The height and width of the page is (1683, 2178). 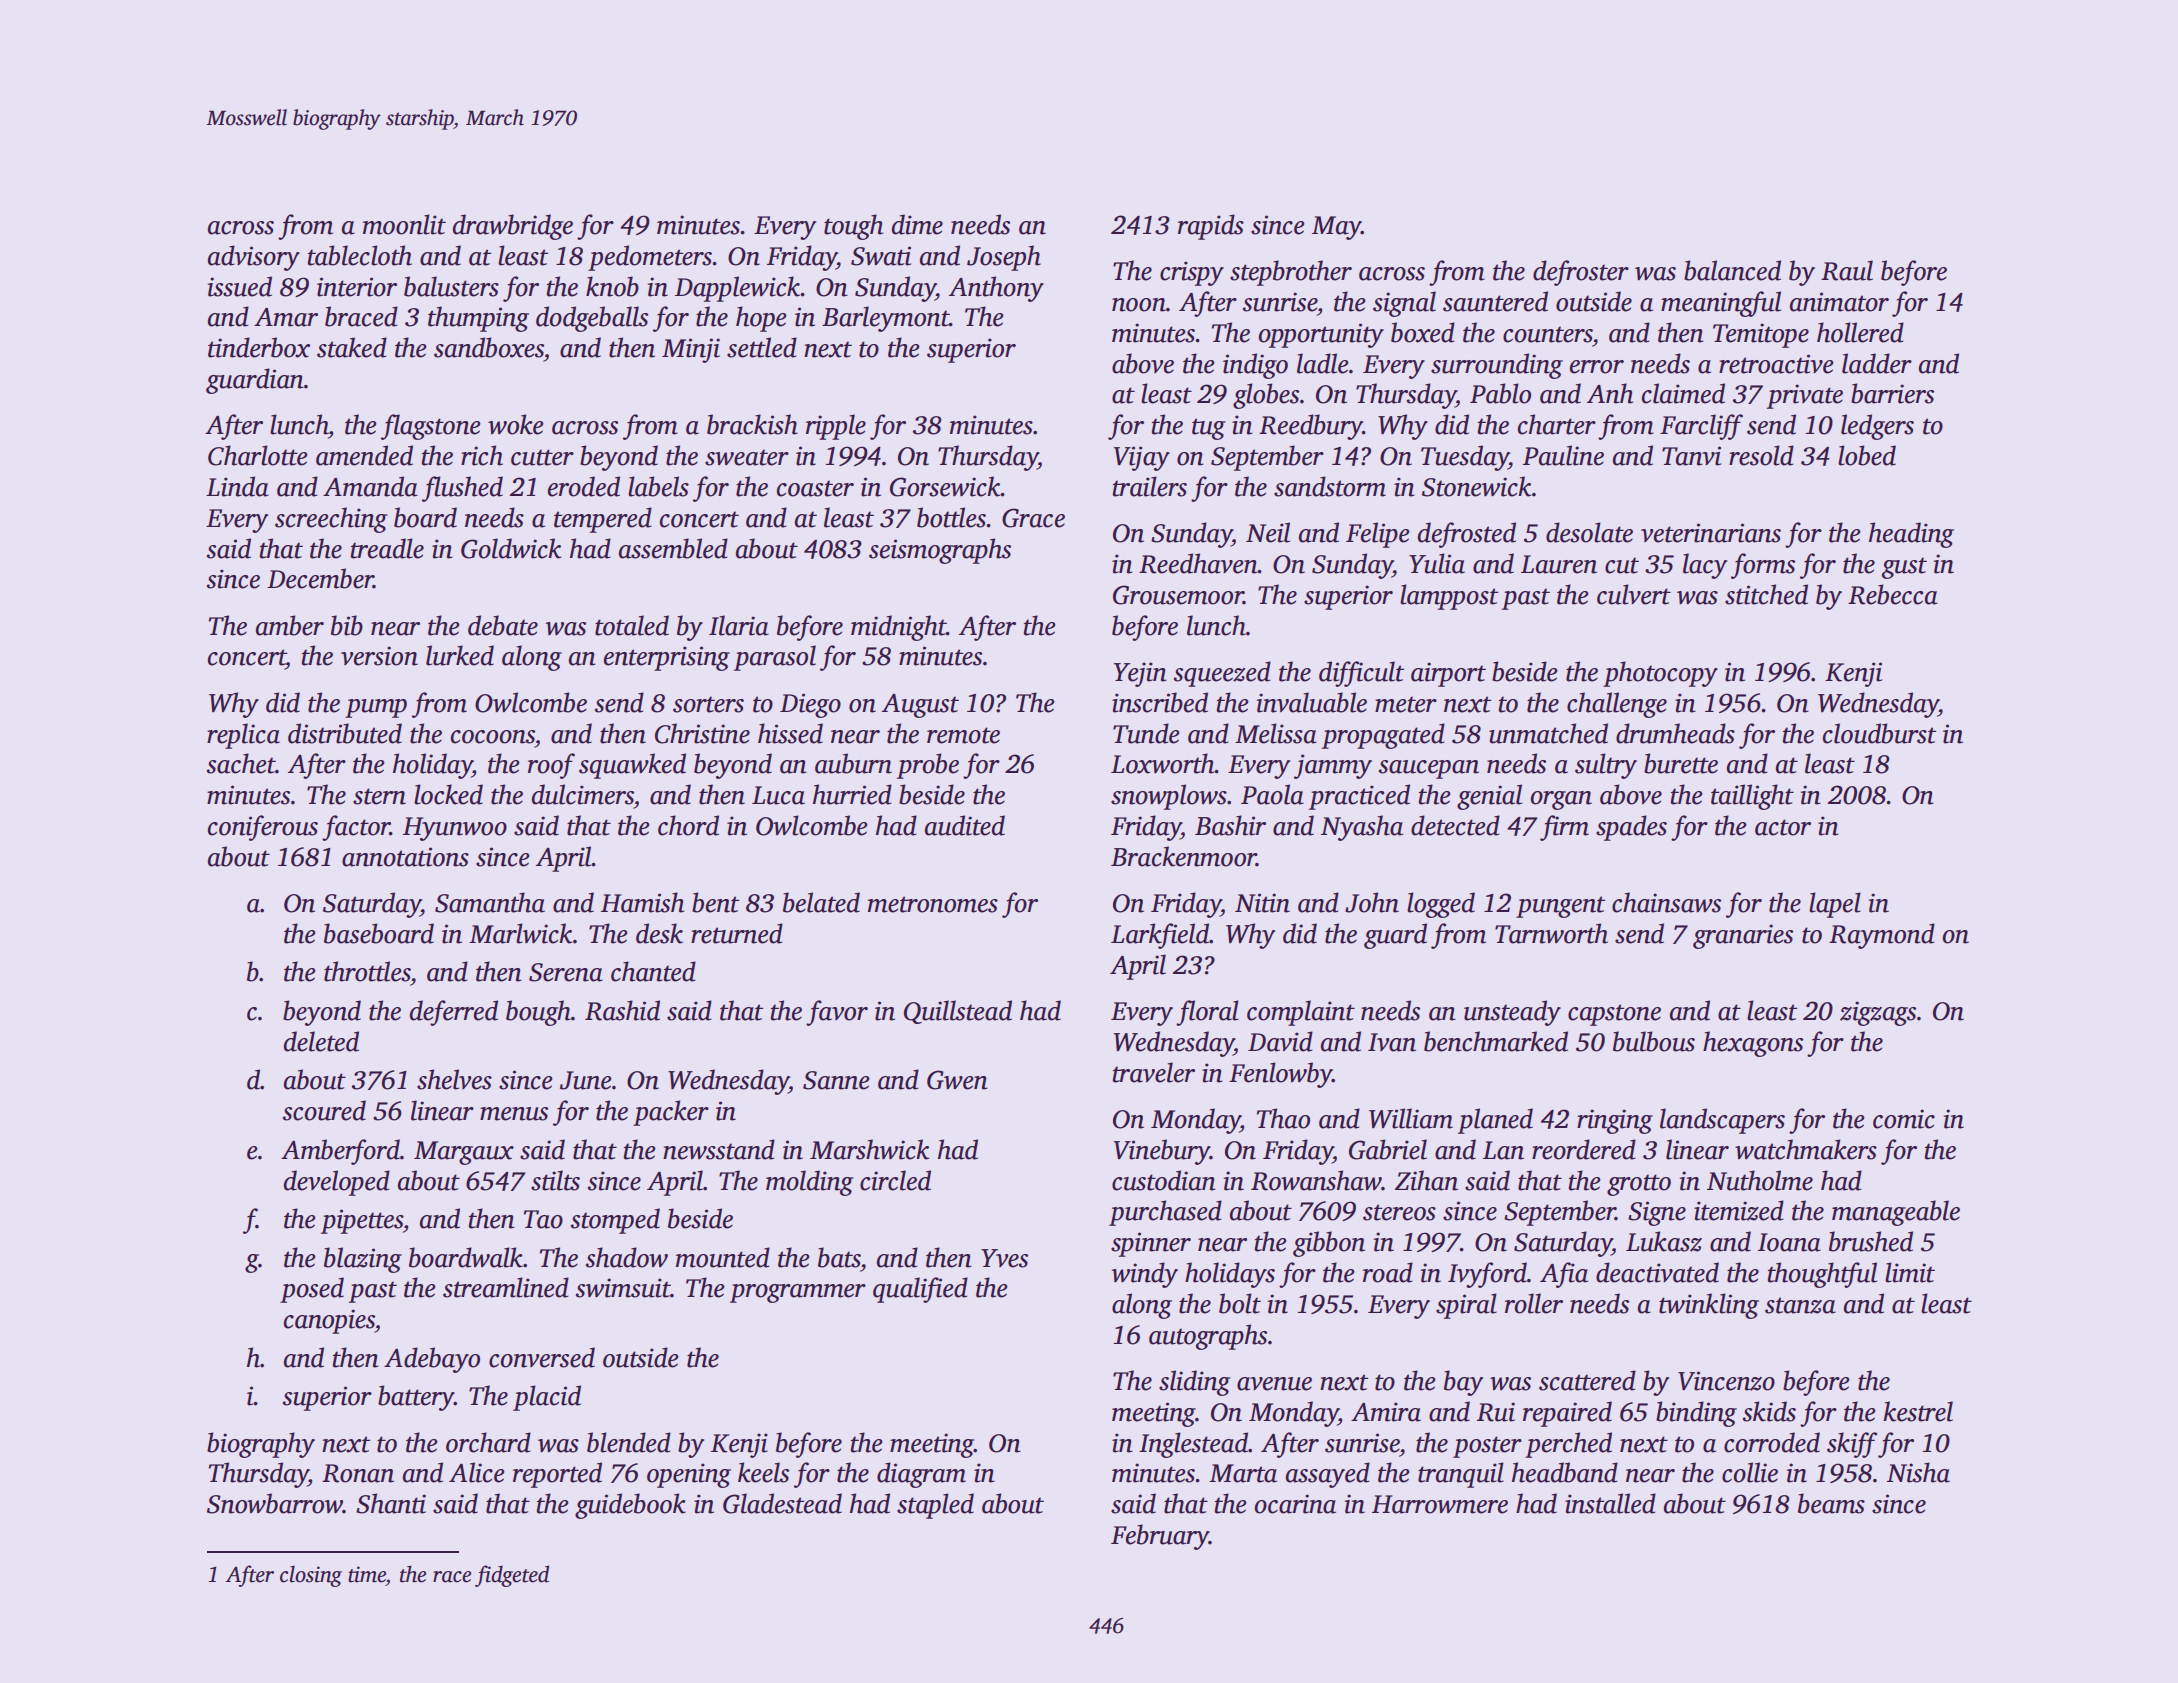 I want to click on Grousemoor, so click(x=1178, y=595).
